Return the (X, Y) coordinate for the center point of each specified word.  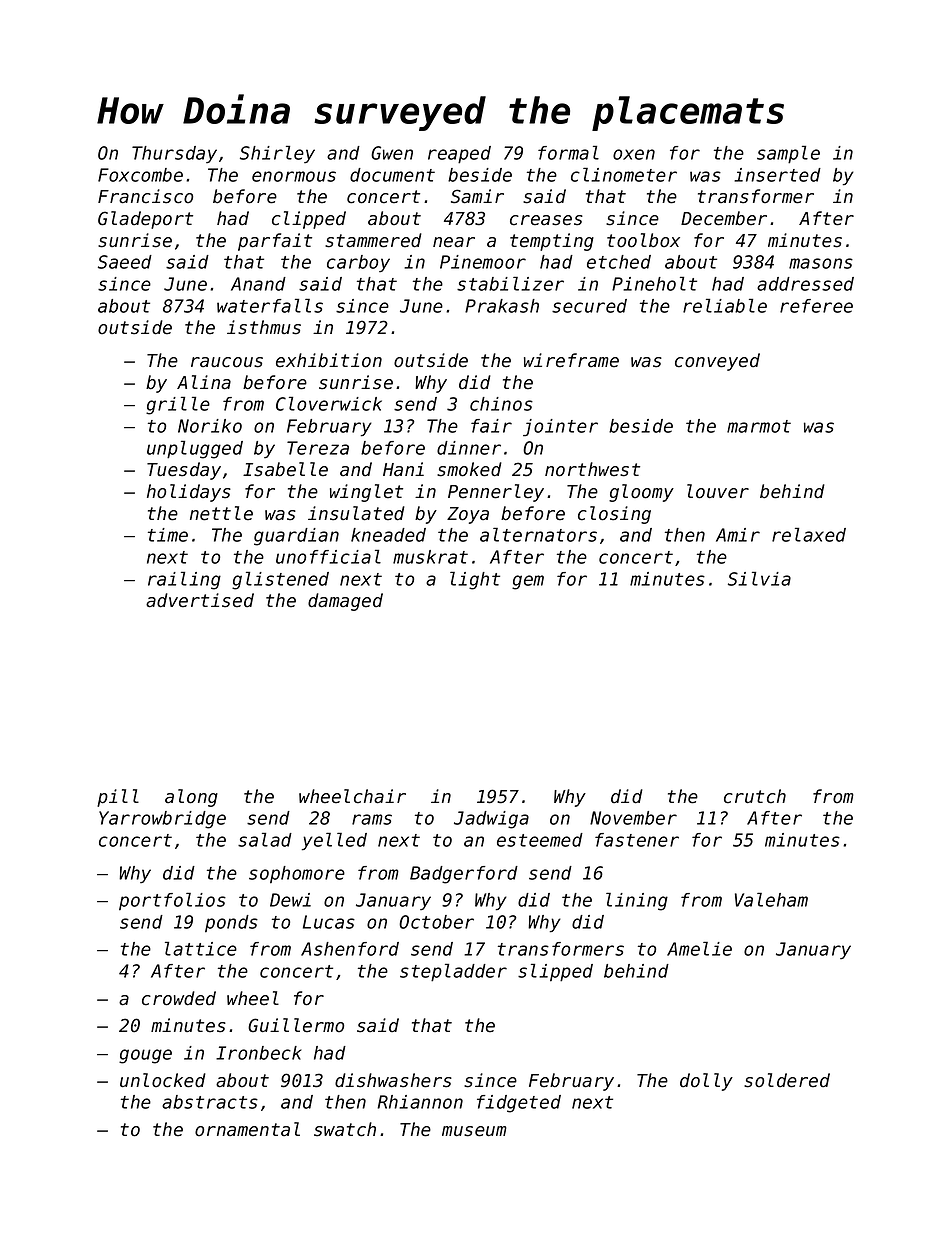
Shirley (277, 154)
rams (372, 819)
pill (118, 798)
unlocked (163, 1080)
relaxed (809, 534)
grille (178, 405)
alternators (538, 534)
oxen (634, 154)
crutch (755, 796)
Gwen (392, 153)
